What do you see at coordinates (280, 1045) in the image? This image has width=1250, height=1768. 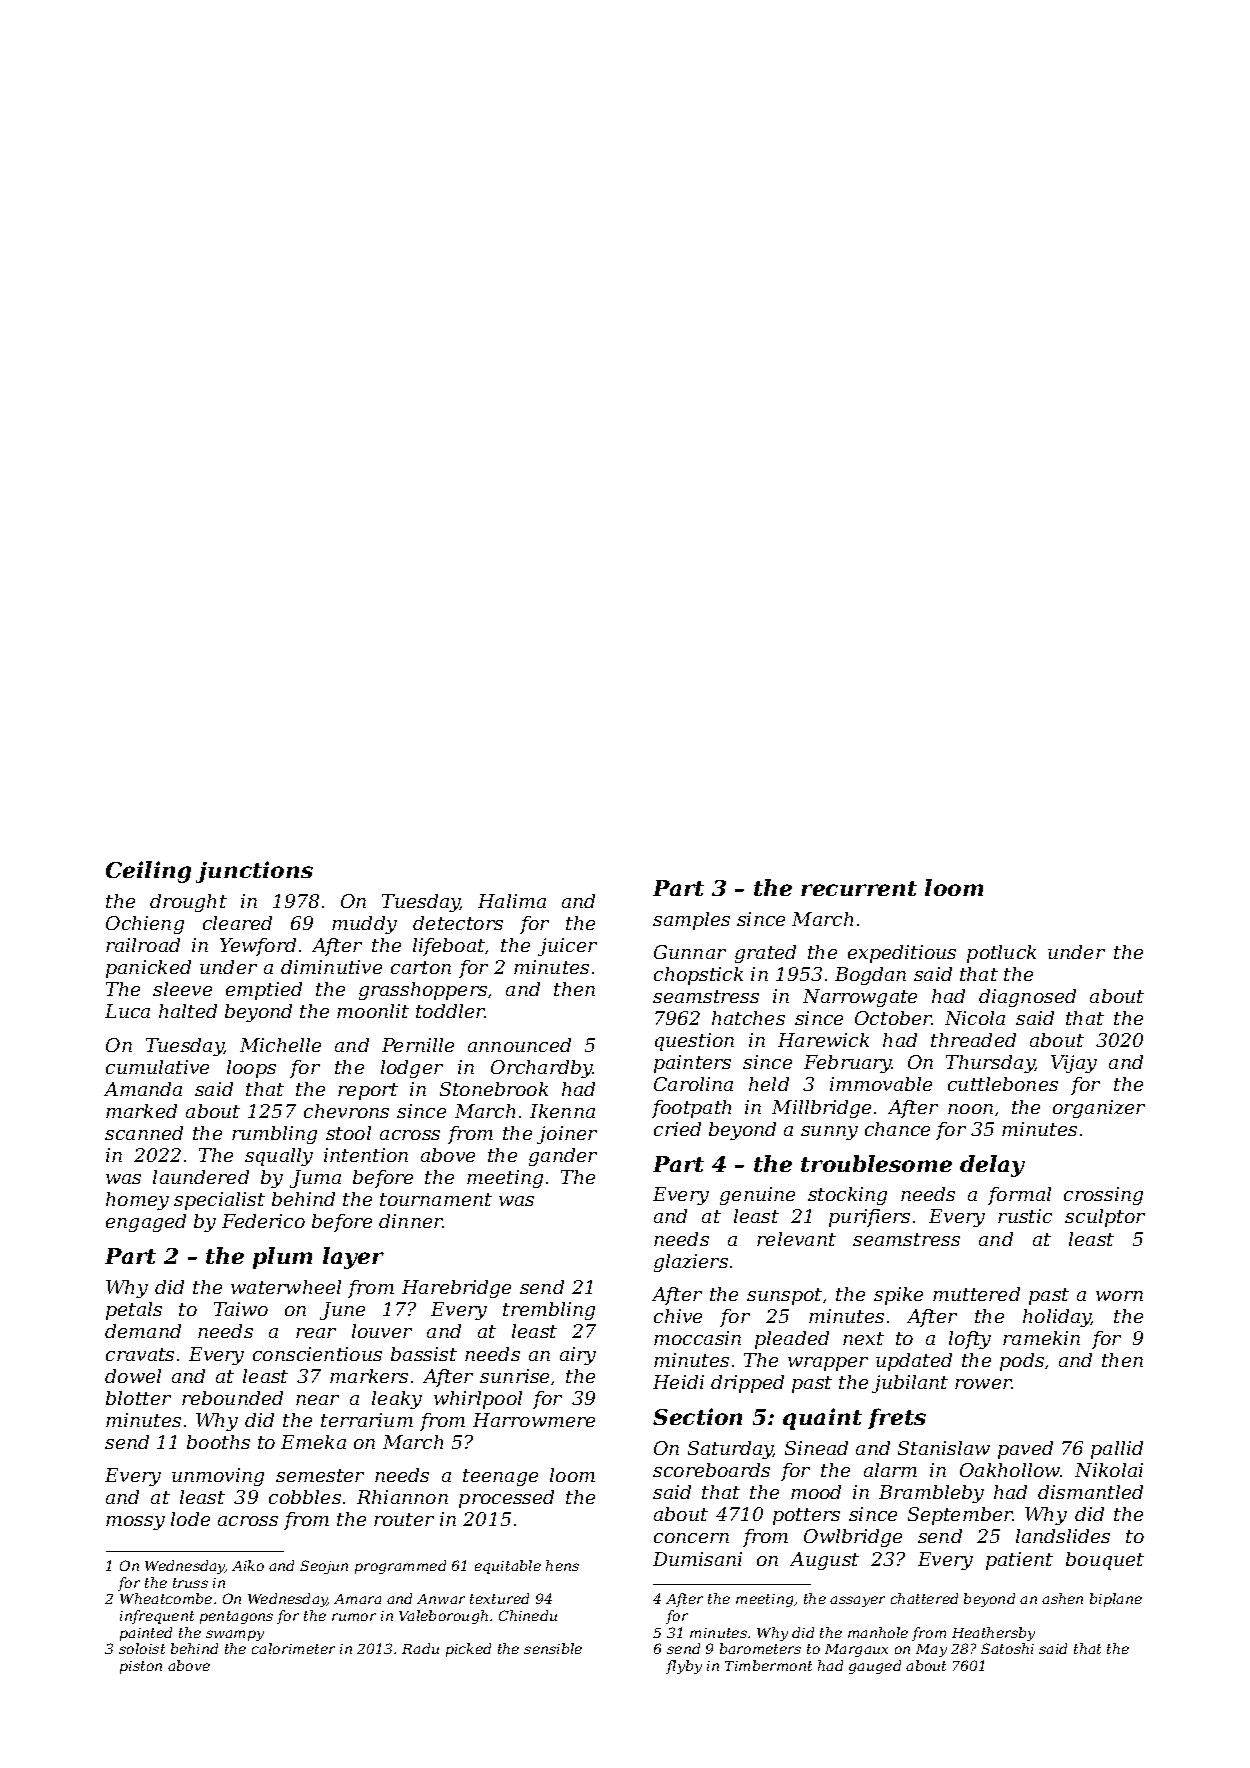 I see `Michelle` at bounding box center [280, 1045].
